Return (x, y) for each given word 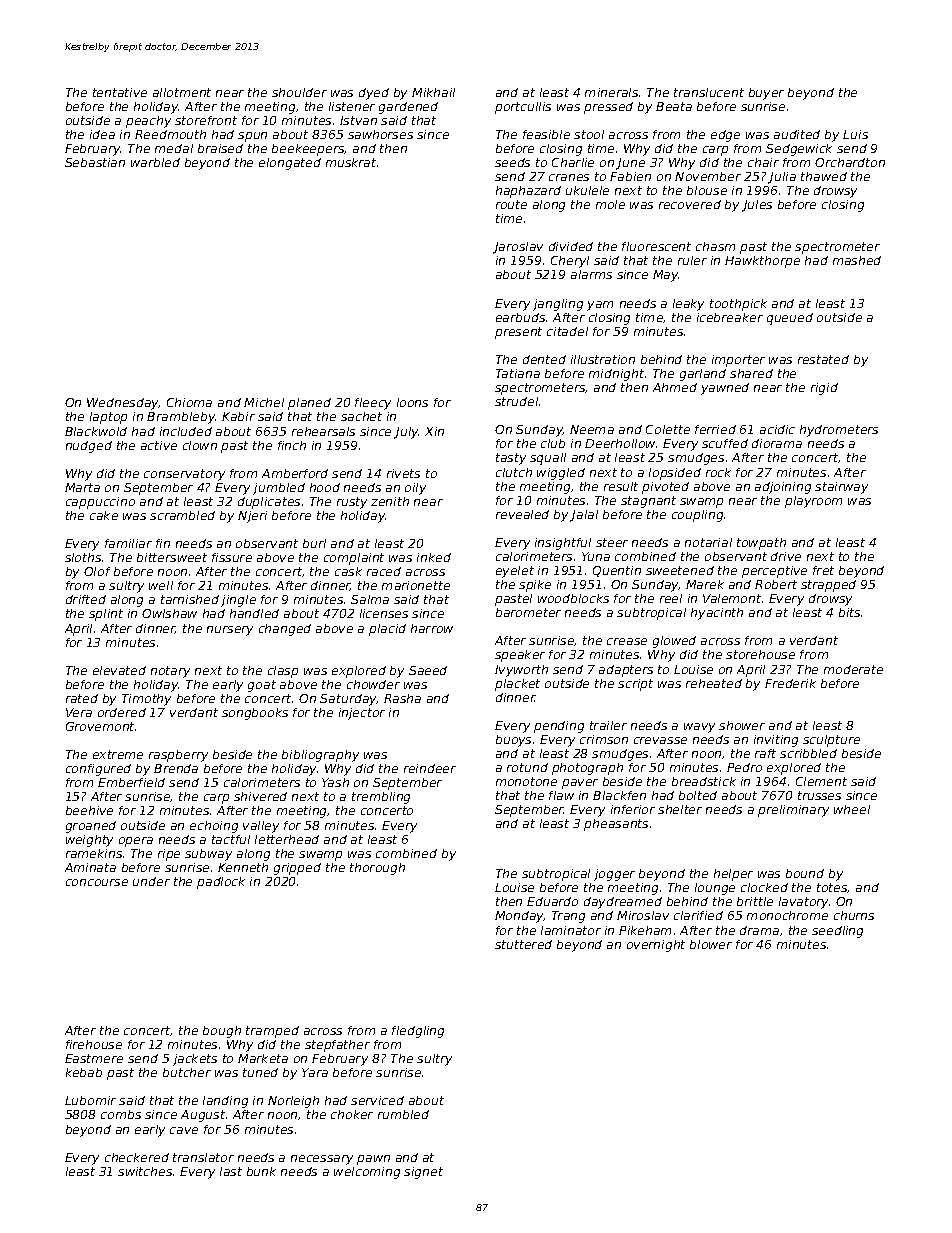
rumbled (403, 1114)
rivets (403, 473)
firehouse (94, 1044)
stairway (841, 488)
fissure (232, 557)
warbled (155, 162)
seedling (837, 932)
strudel (516, 401)
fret (823, 570)
